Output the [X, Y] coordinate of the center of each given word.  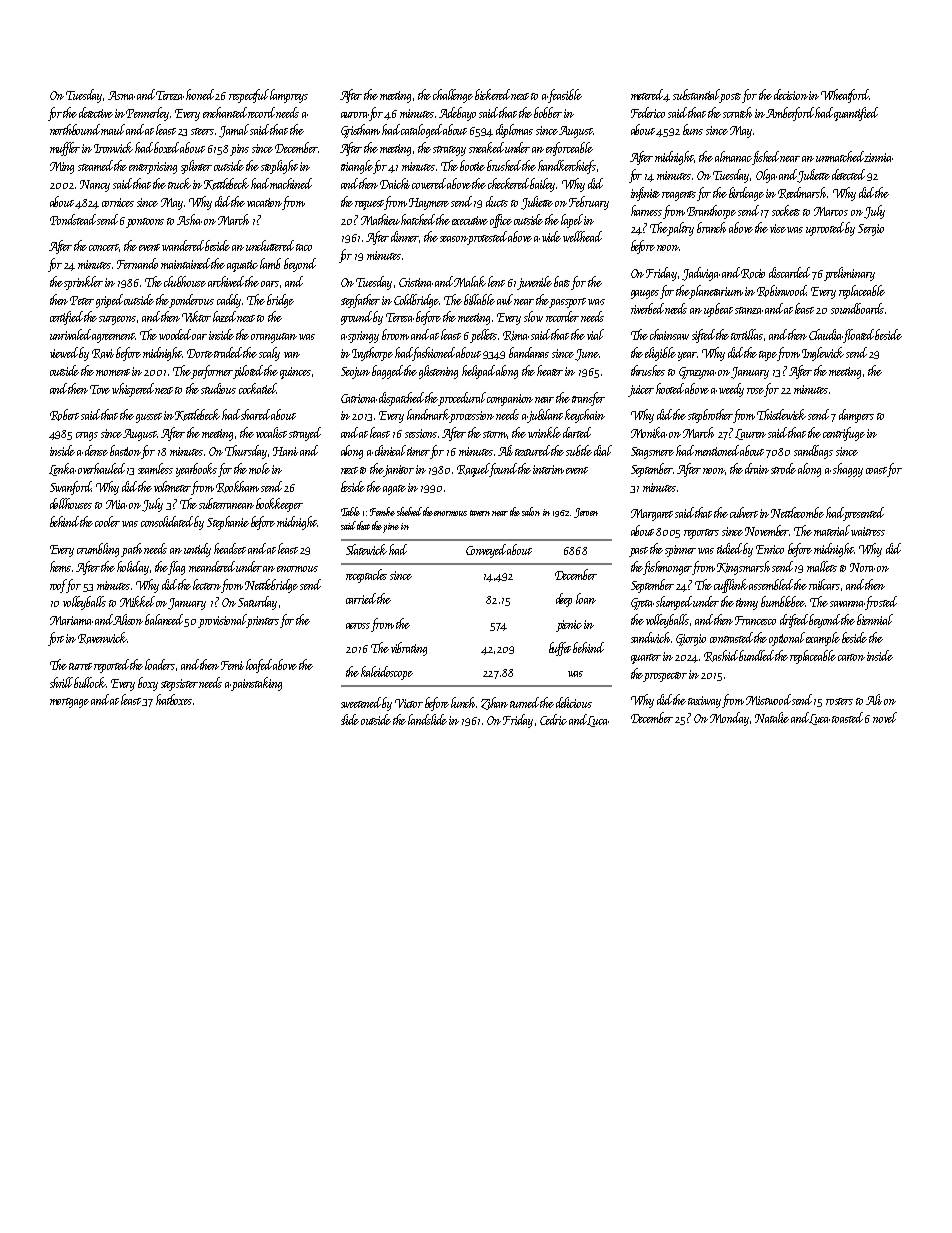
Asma [121, 95]
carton [851, 657]
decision [791, 94]
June [586, 355]
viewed [64, 352]
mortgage [69, 703]
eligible [660, 354]
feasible [565, 96]
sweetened [362, 702]
